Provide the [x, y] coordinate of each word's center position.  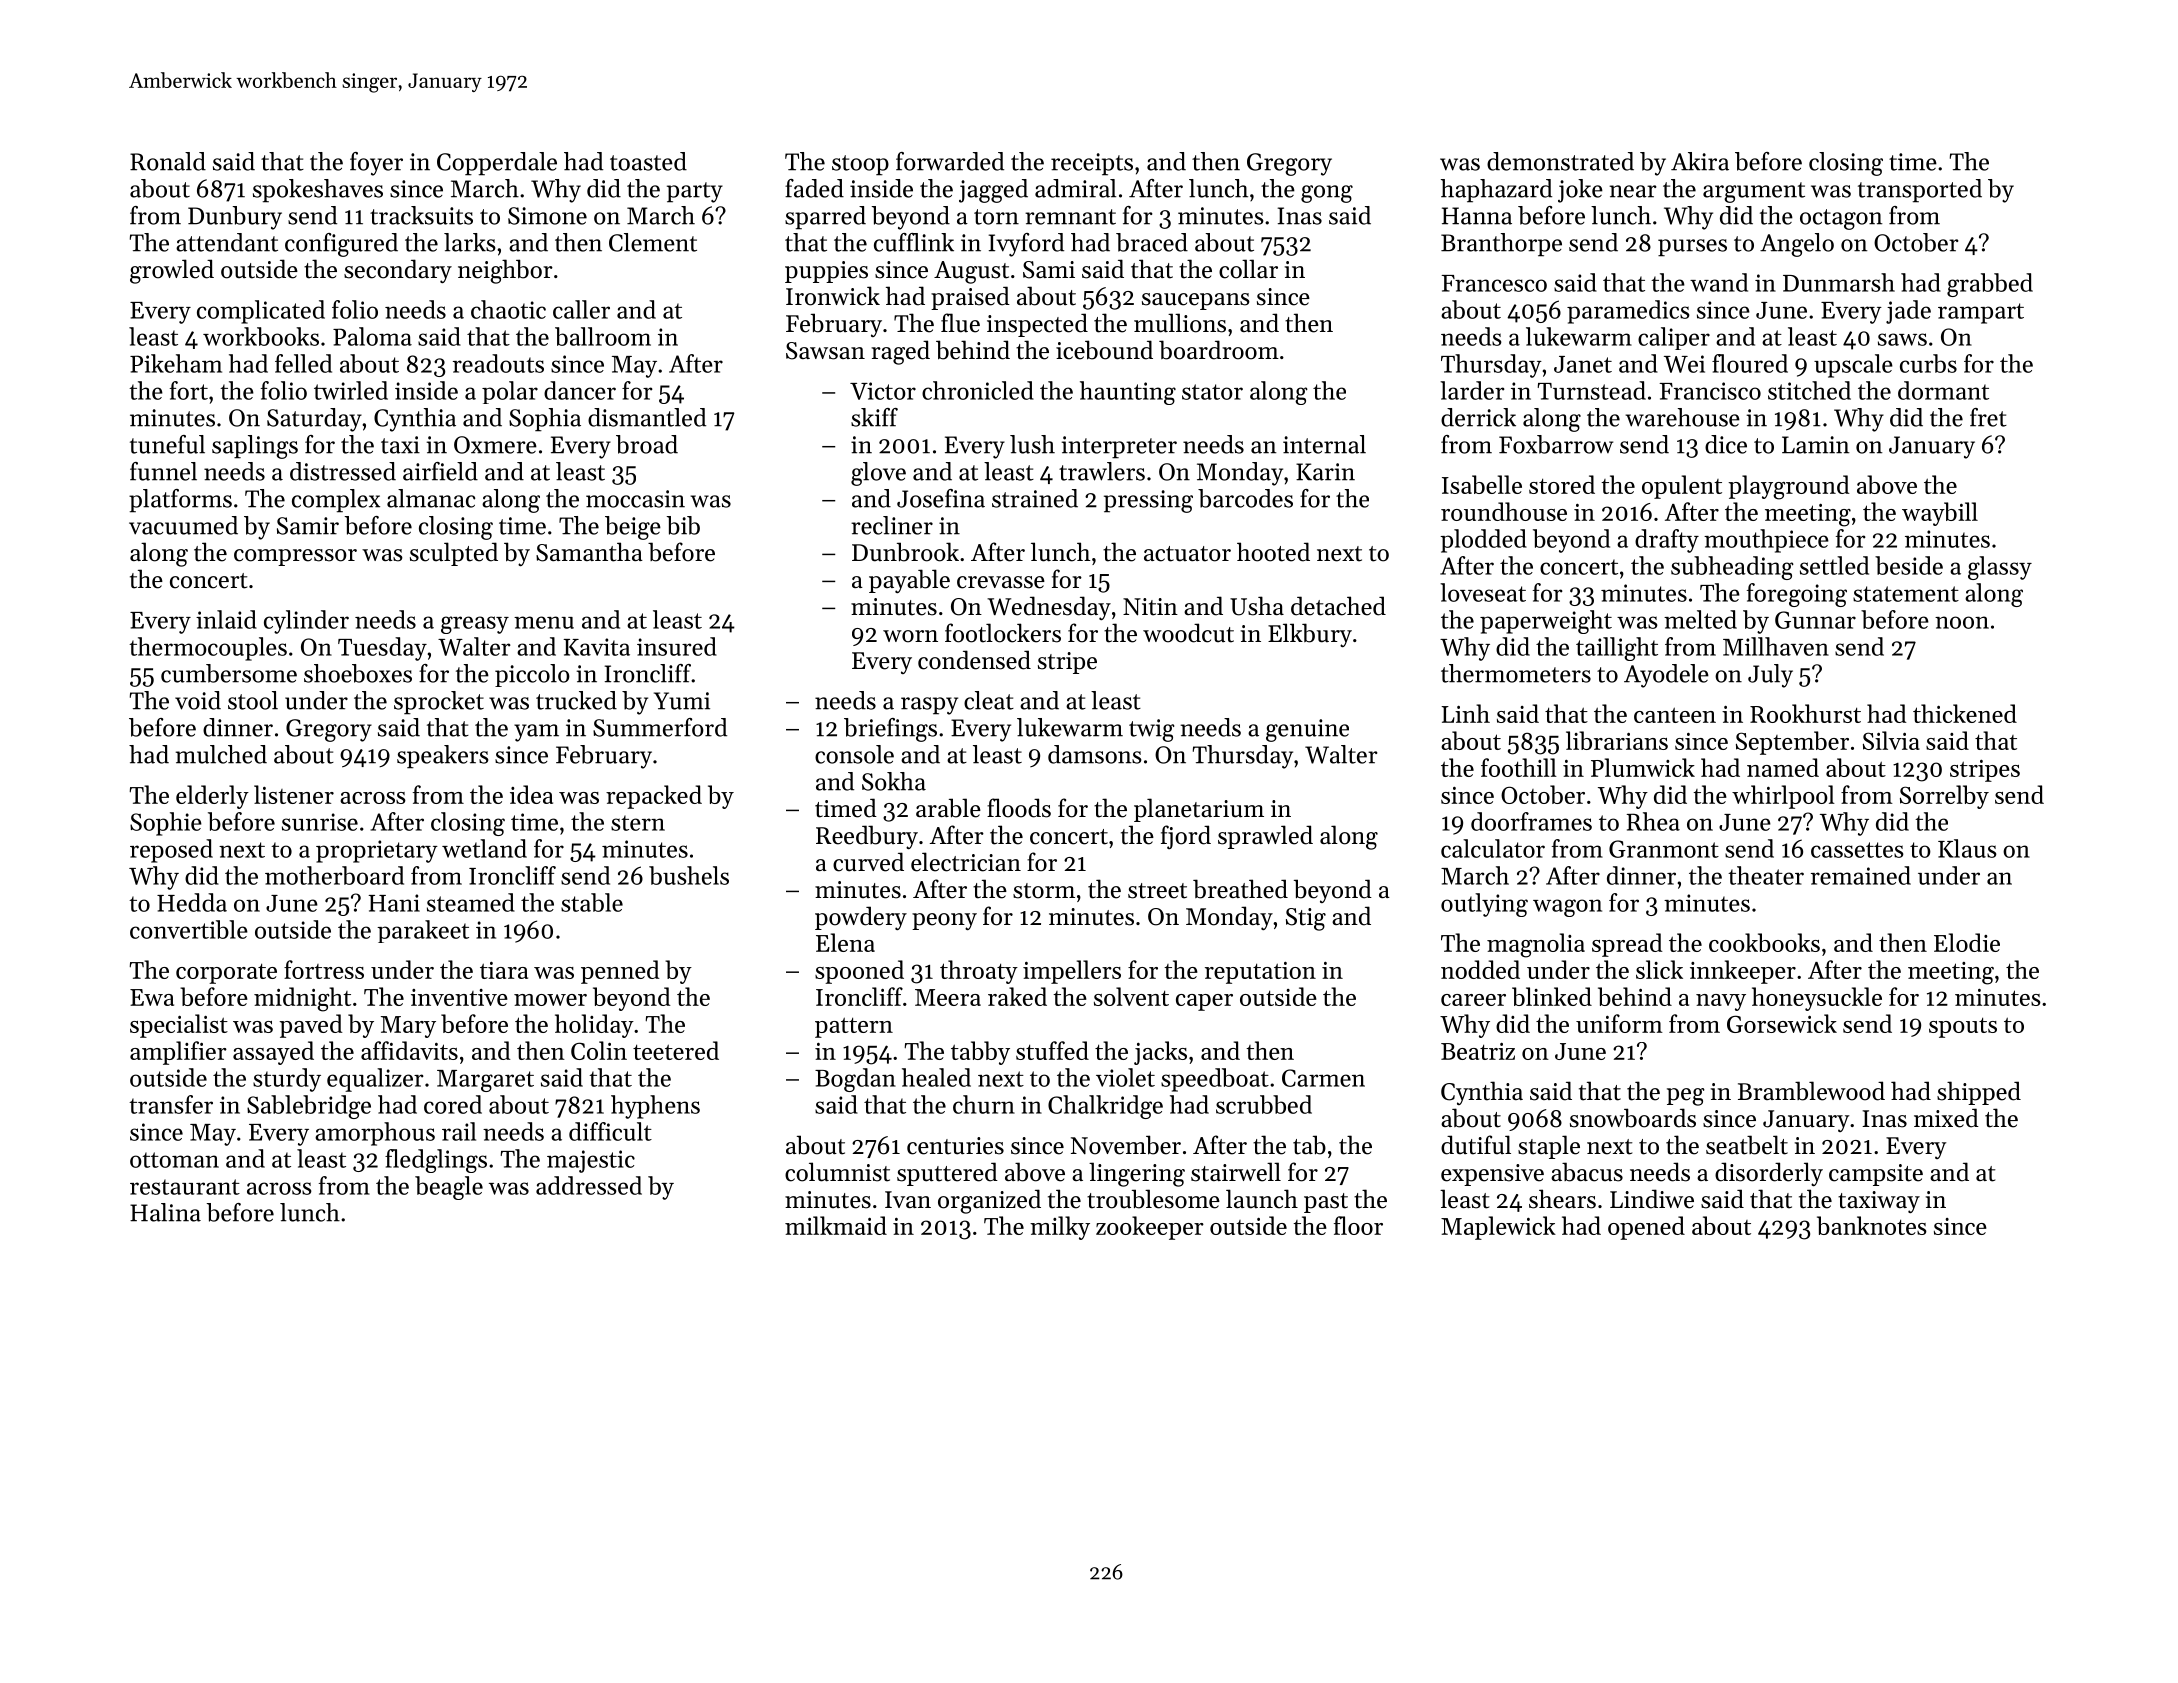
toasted [648, 161]
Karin [1325, 472]
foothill [1519, 767]
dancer [580, 390]
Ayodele [1666, 676]
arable [948, 808]
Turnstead [1592, 390]
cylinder [306, 622]
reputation [1260, 973]
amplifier [178, 1053]
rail [459, 1131]
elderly [212, 797]
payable [909, 581]
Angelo [1797, 245]
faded [814, 188]
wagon [1567, 908]
